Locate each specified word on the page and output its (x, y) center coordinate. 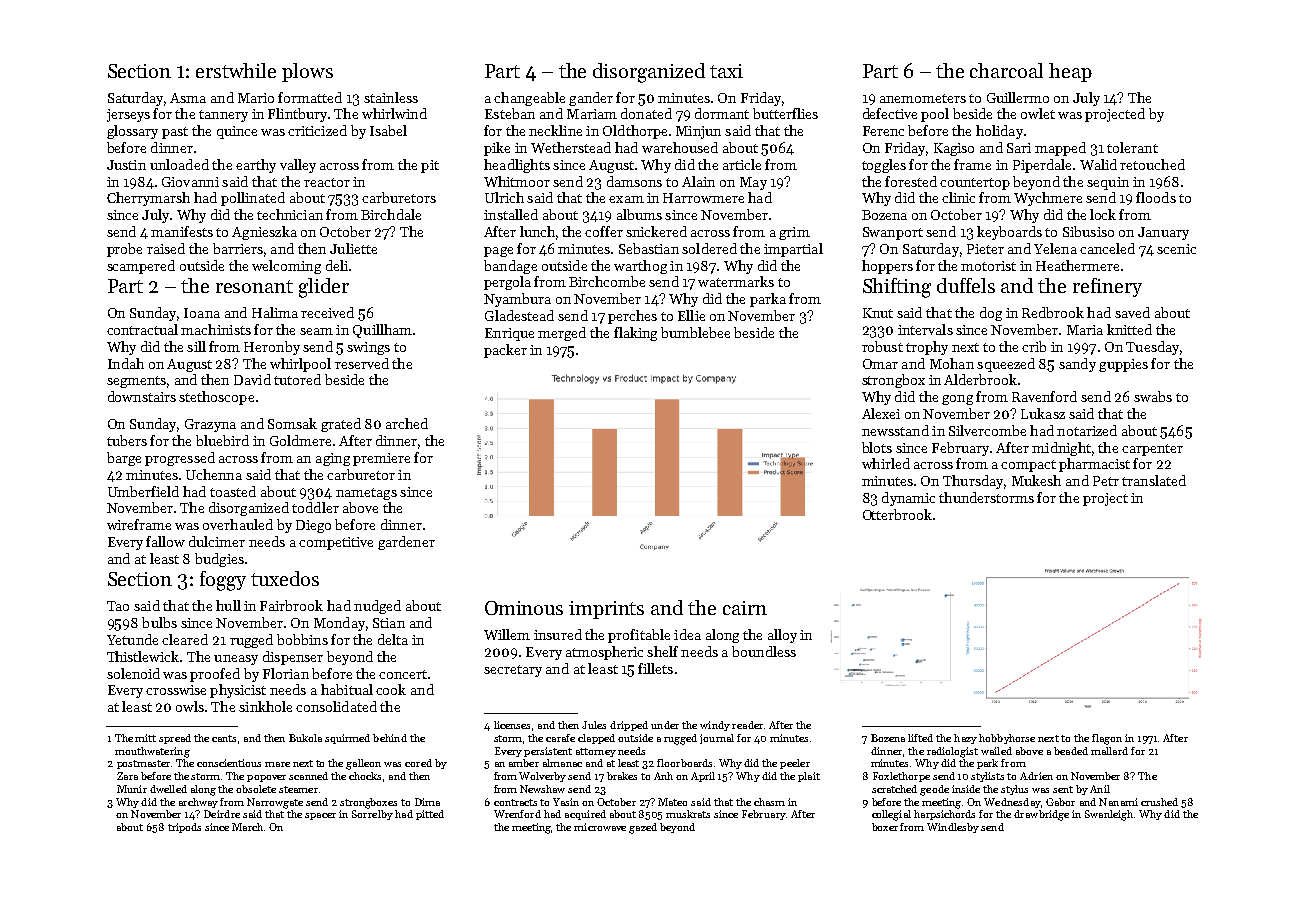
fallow (165, 541)
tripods (184, 828)
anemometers (923, 98)
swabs (1153, 396)
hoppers (887, 267)
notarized (1087, 430)
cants (224, 738)
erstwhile (236, 70)
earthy (256, 166)
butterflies (785, 113)
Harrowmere (703, 198)
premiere (381, 459)
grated (341, 425)
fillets (655, 668)
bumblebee (695, 332)
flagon (1107, 739)
